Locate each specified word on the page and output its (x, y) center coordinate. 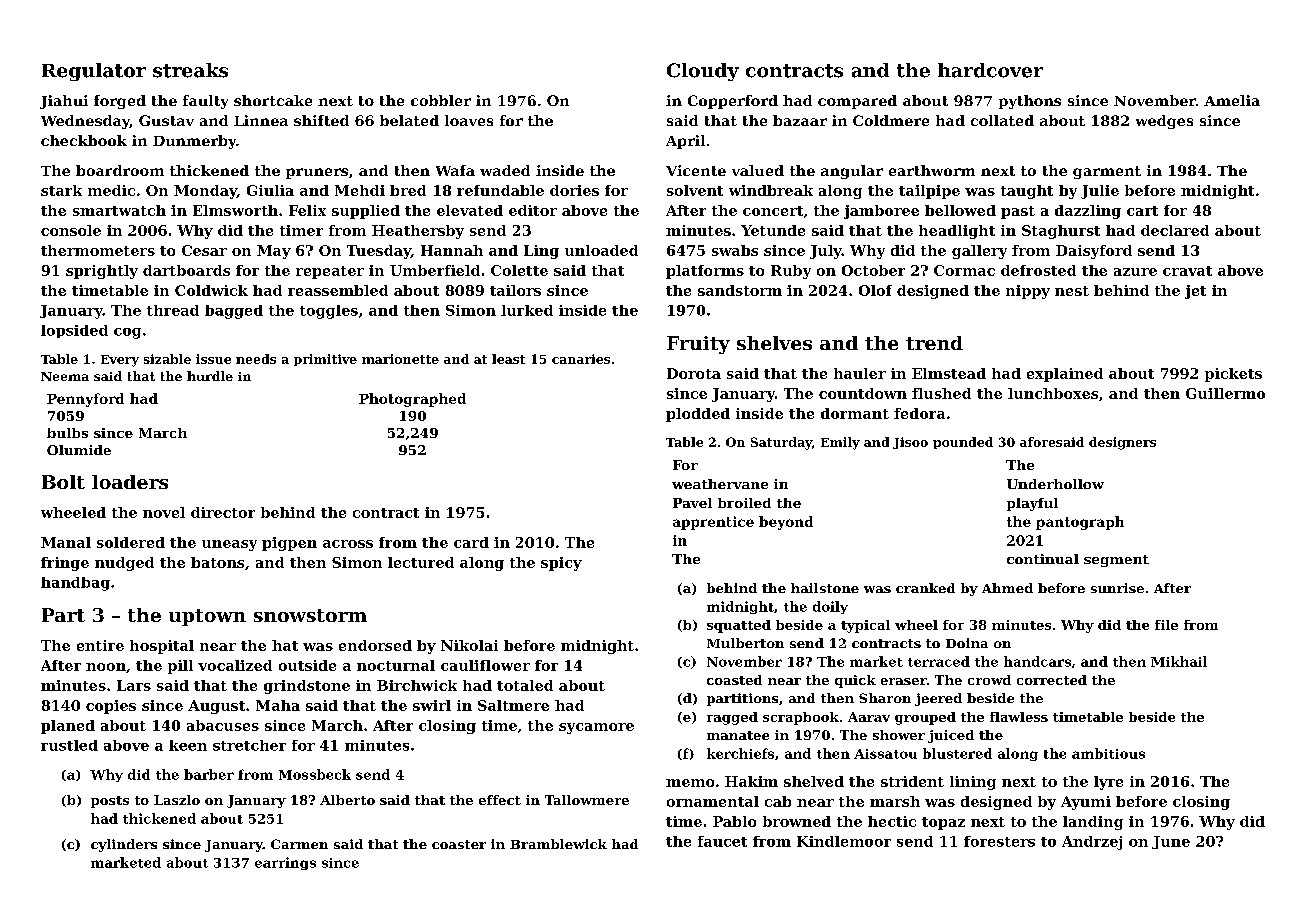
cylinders (124, 845)
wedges (1164, 122)
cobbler (441, 100)
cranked (925, 588)
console (71, 230)
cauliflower (485, 665)
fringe (65, 564)
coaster (459, 844)
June (1171, 842)
